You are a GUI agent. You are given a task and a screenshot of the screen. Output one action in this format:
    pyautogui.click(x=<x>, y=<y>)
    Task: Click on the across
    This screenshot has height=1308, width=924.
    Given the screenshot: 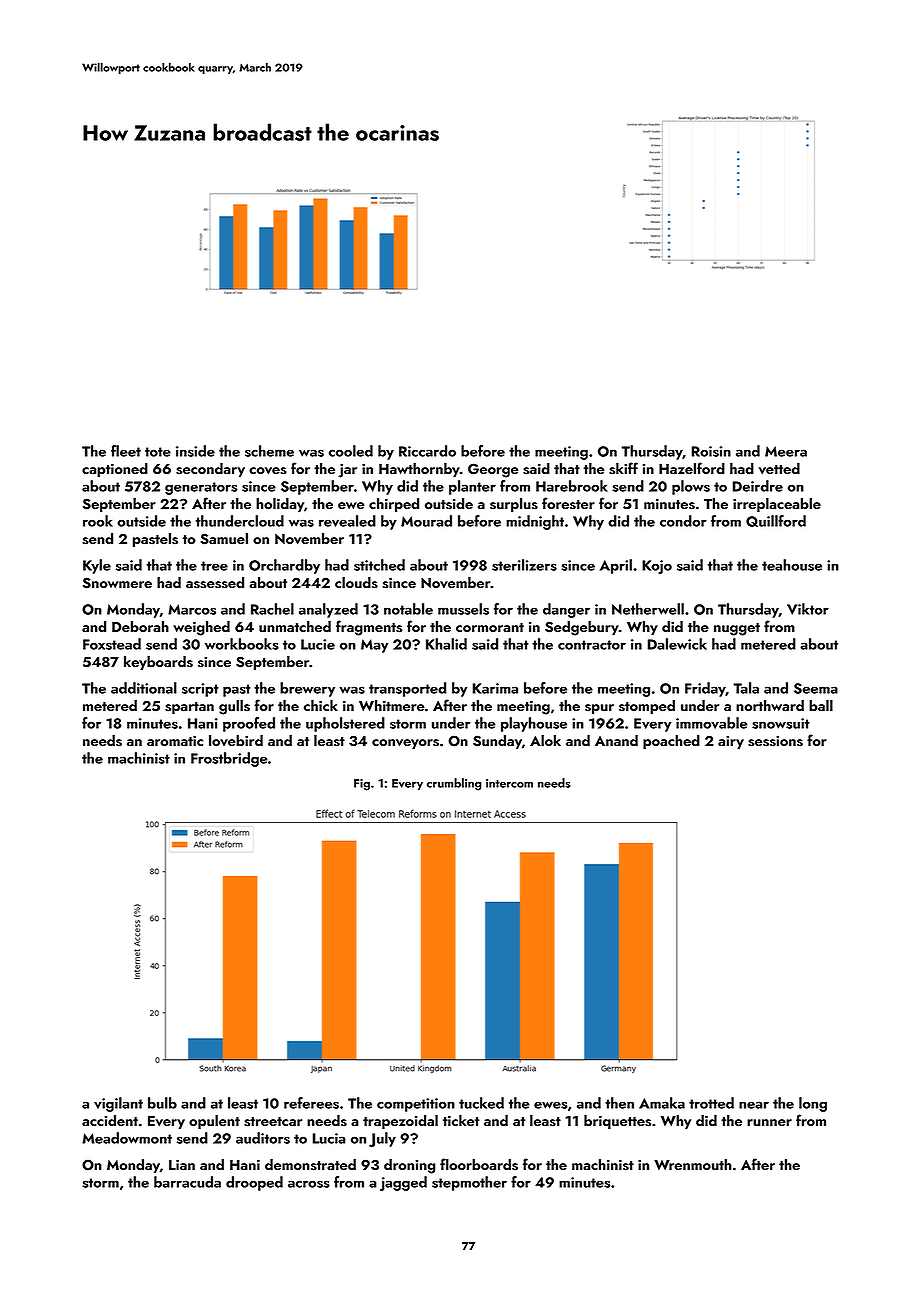 What is the action you would take?
    pyautogui.click(x=309, y=1184)
